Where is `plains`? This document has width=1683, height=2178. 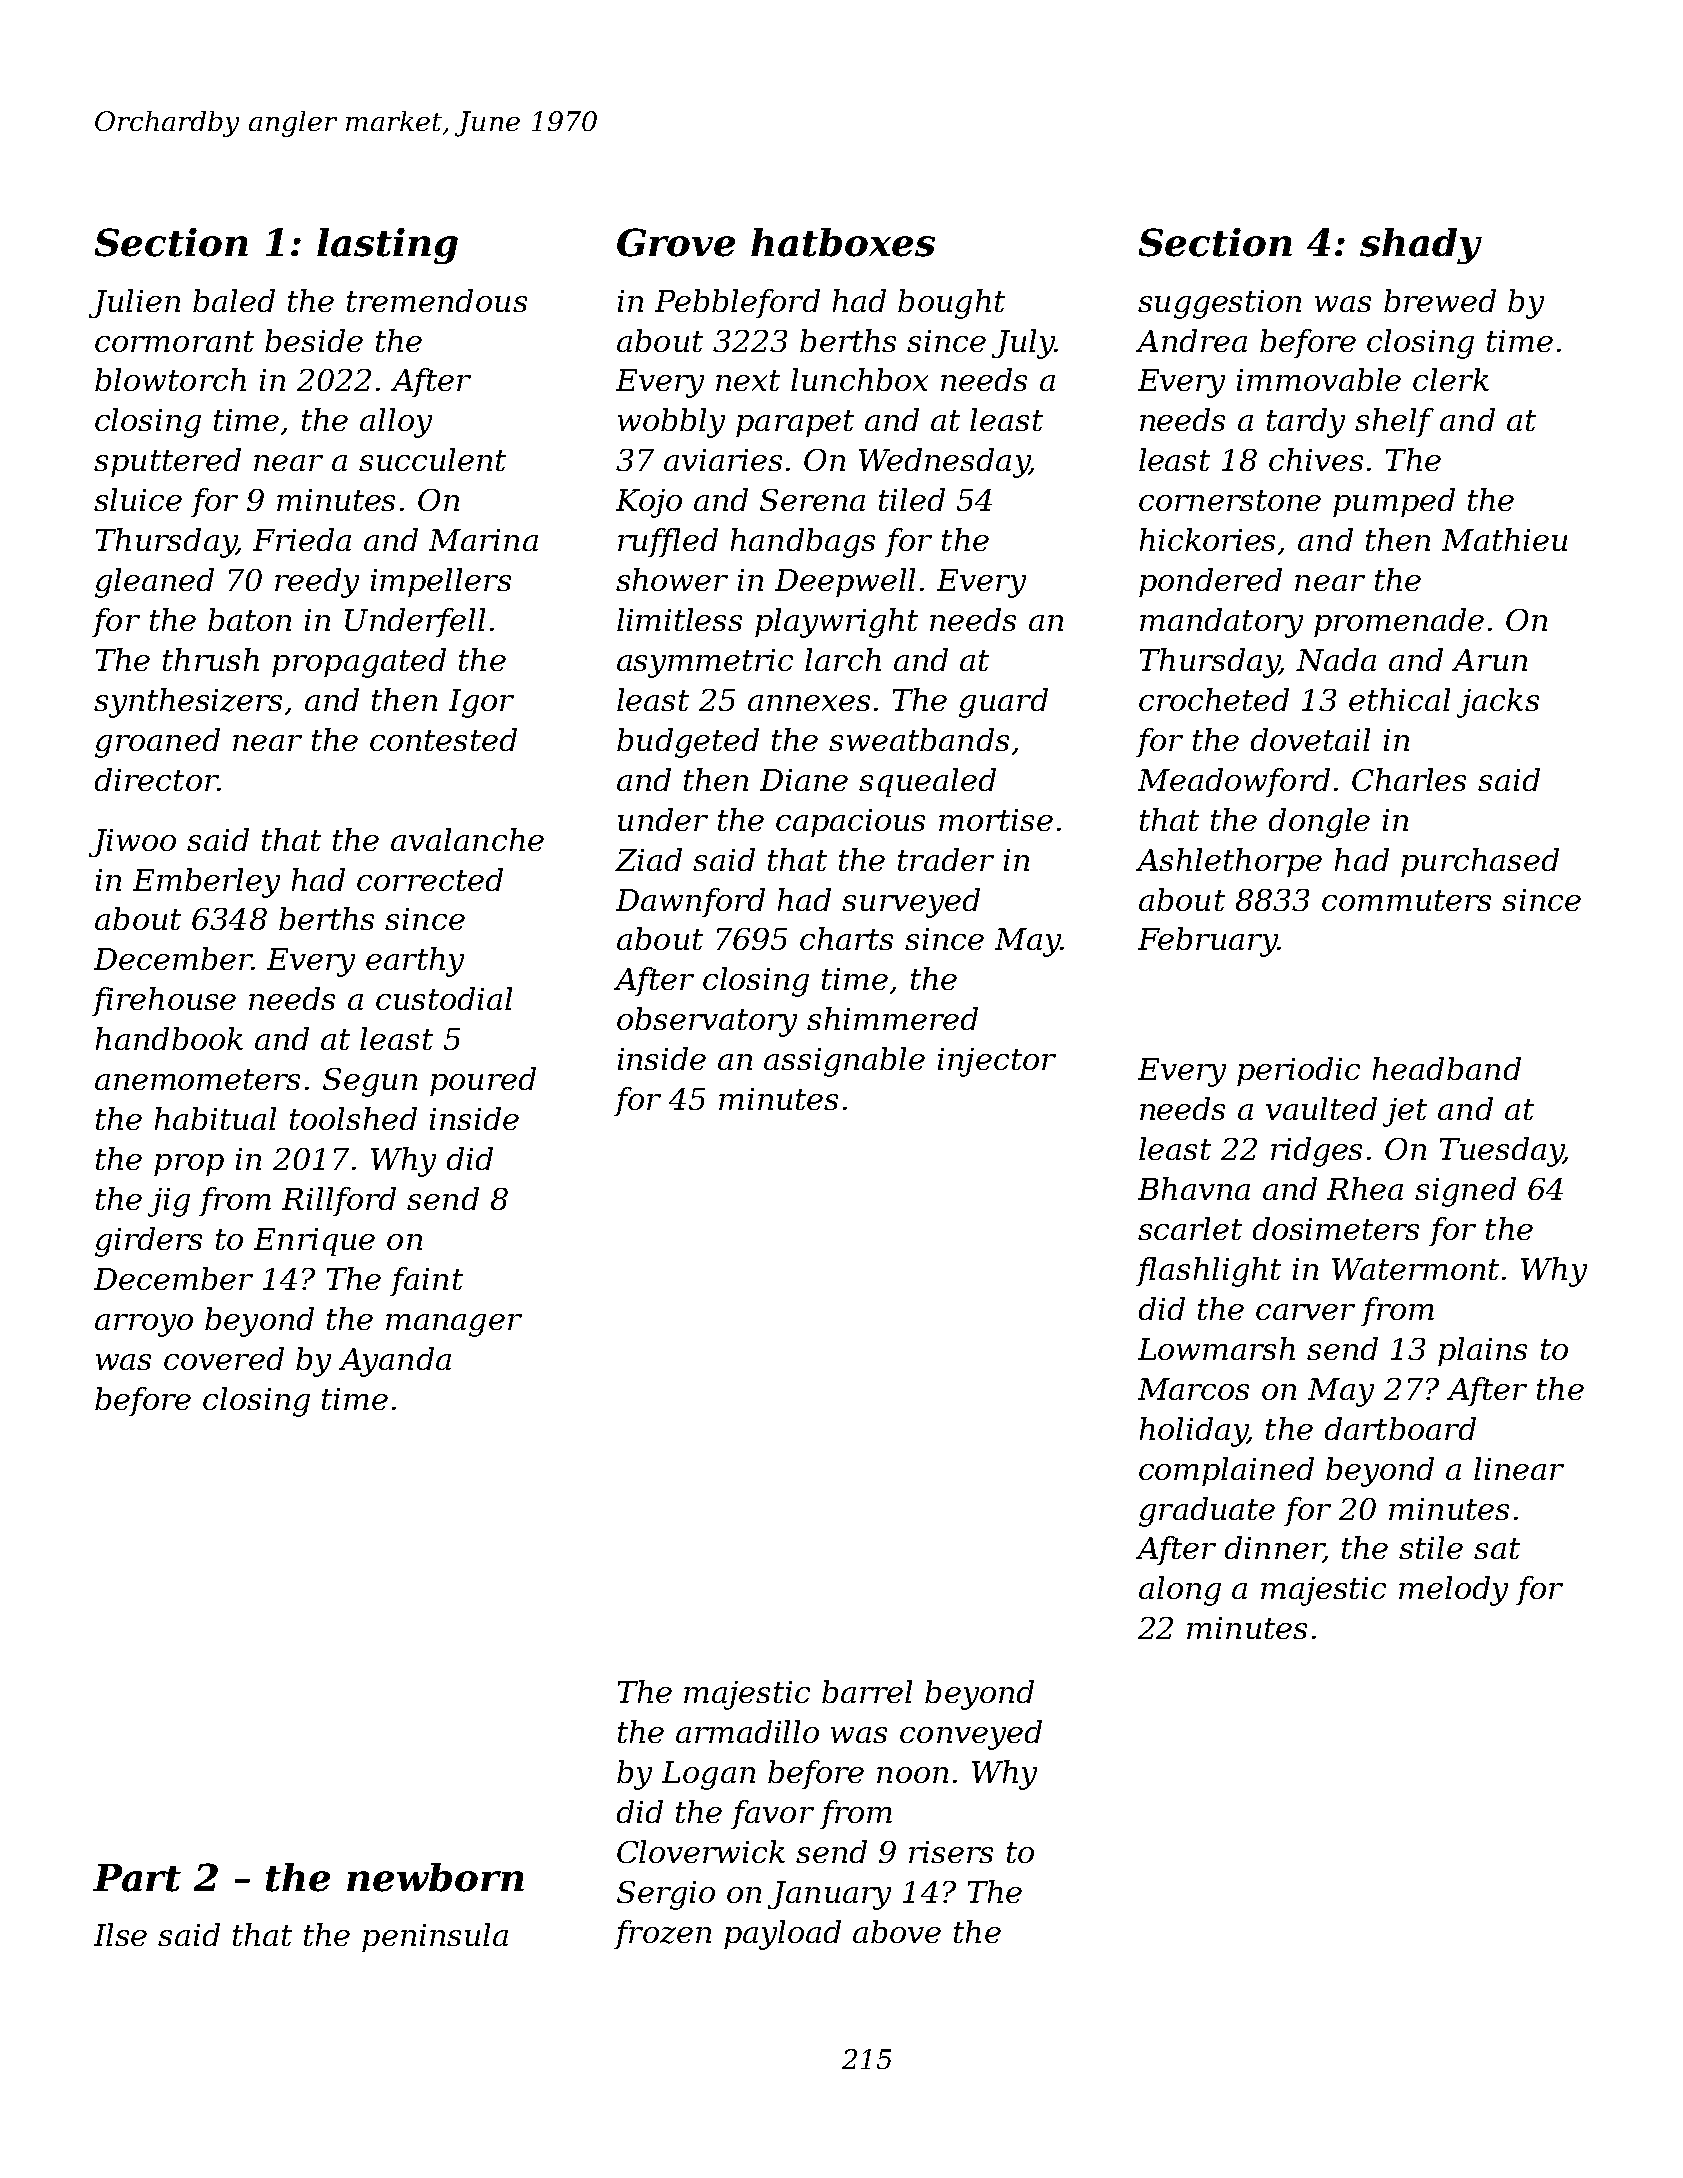
plains is located at coordinates (1482, 1351).
